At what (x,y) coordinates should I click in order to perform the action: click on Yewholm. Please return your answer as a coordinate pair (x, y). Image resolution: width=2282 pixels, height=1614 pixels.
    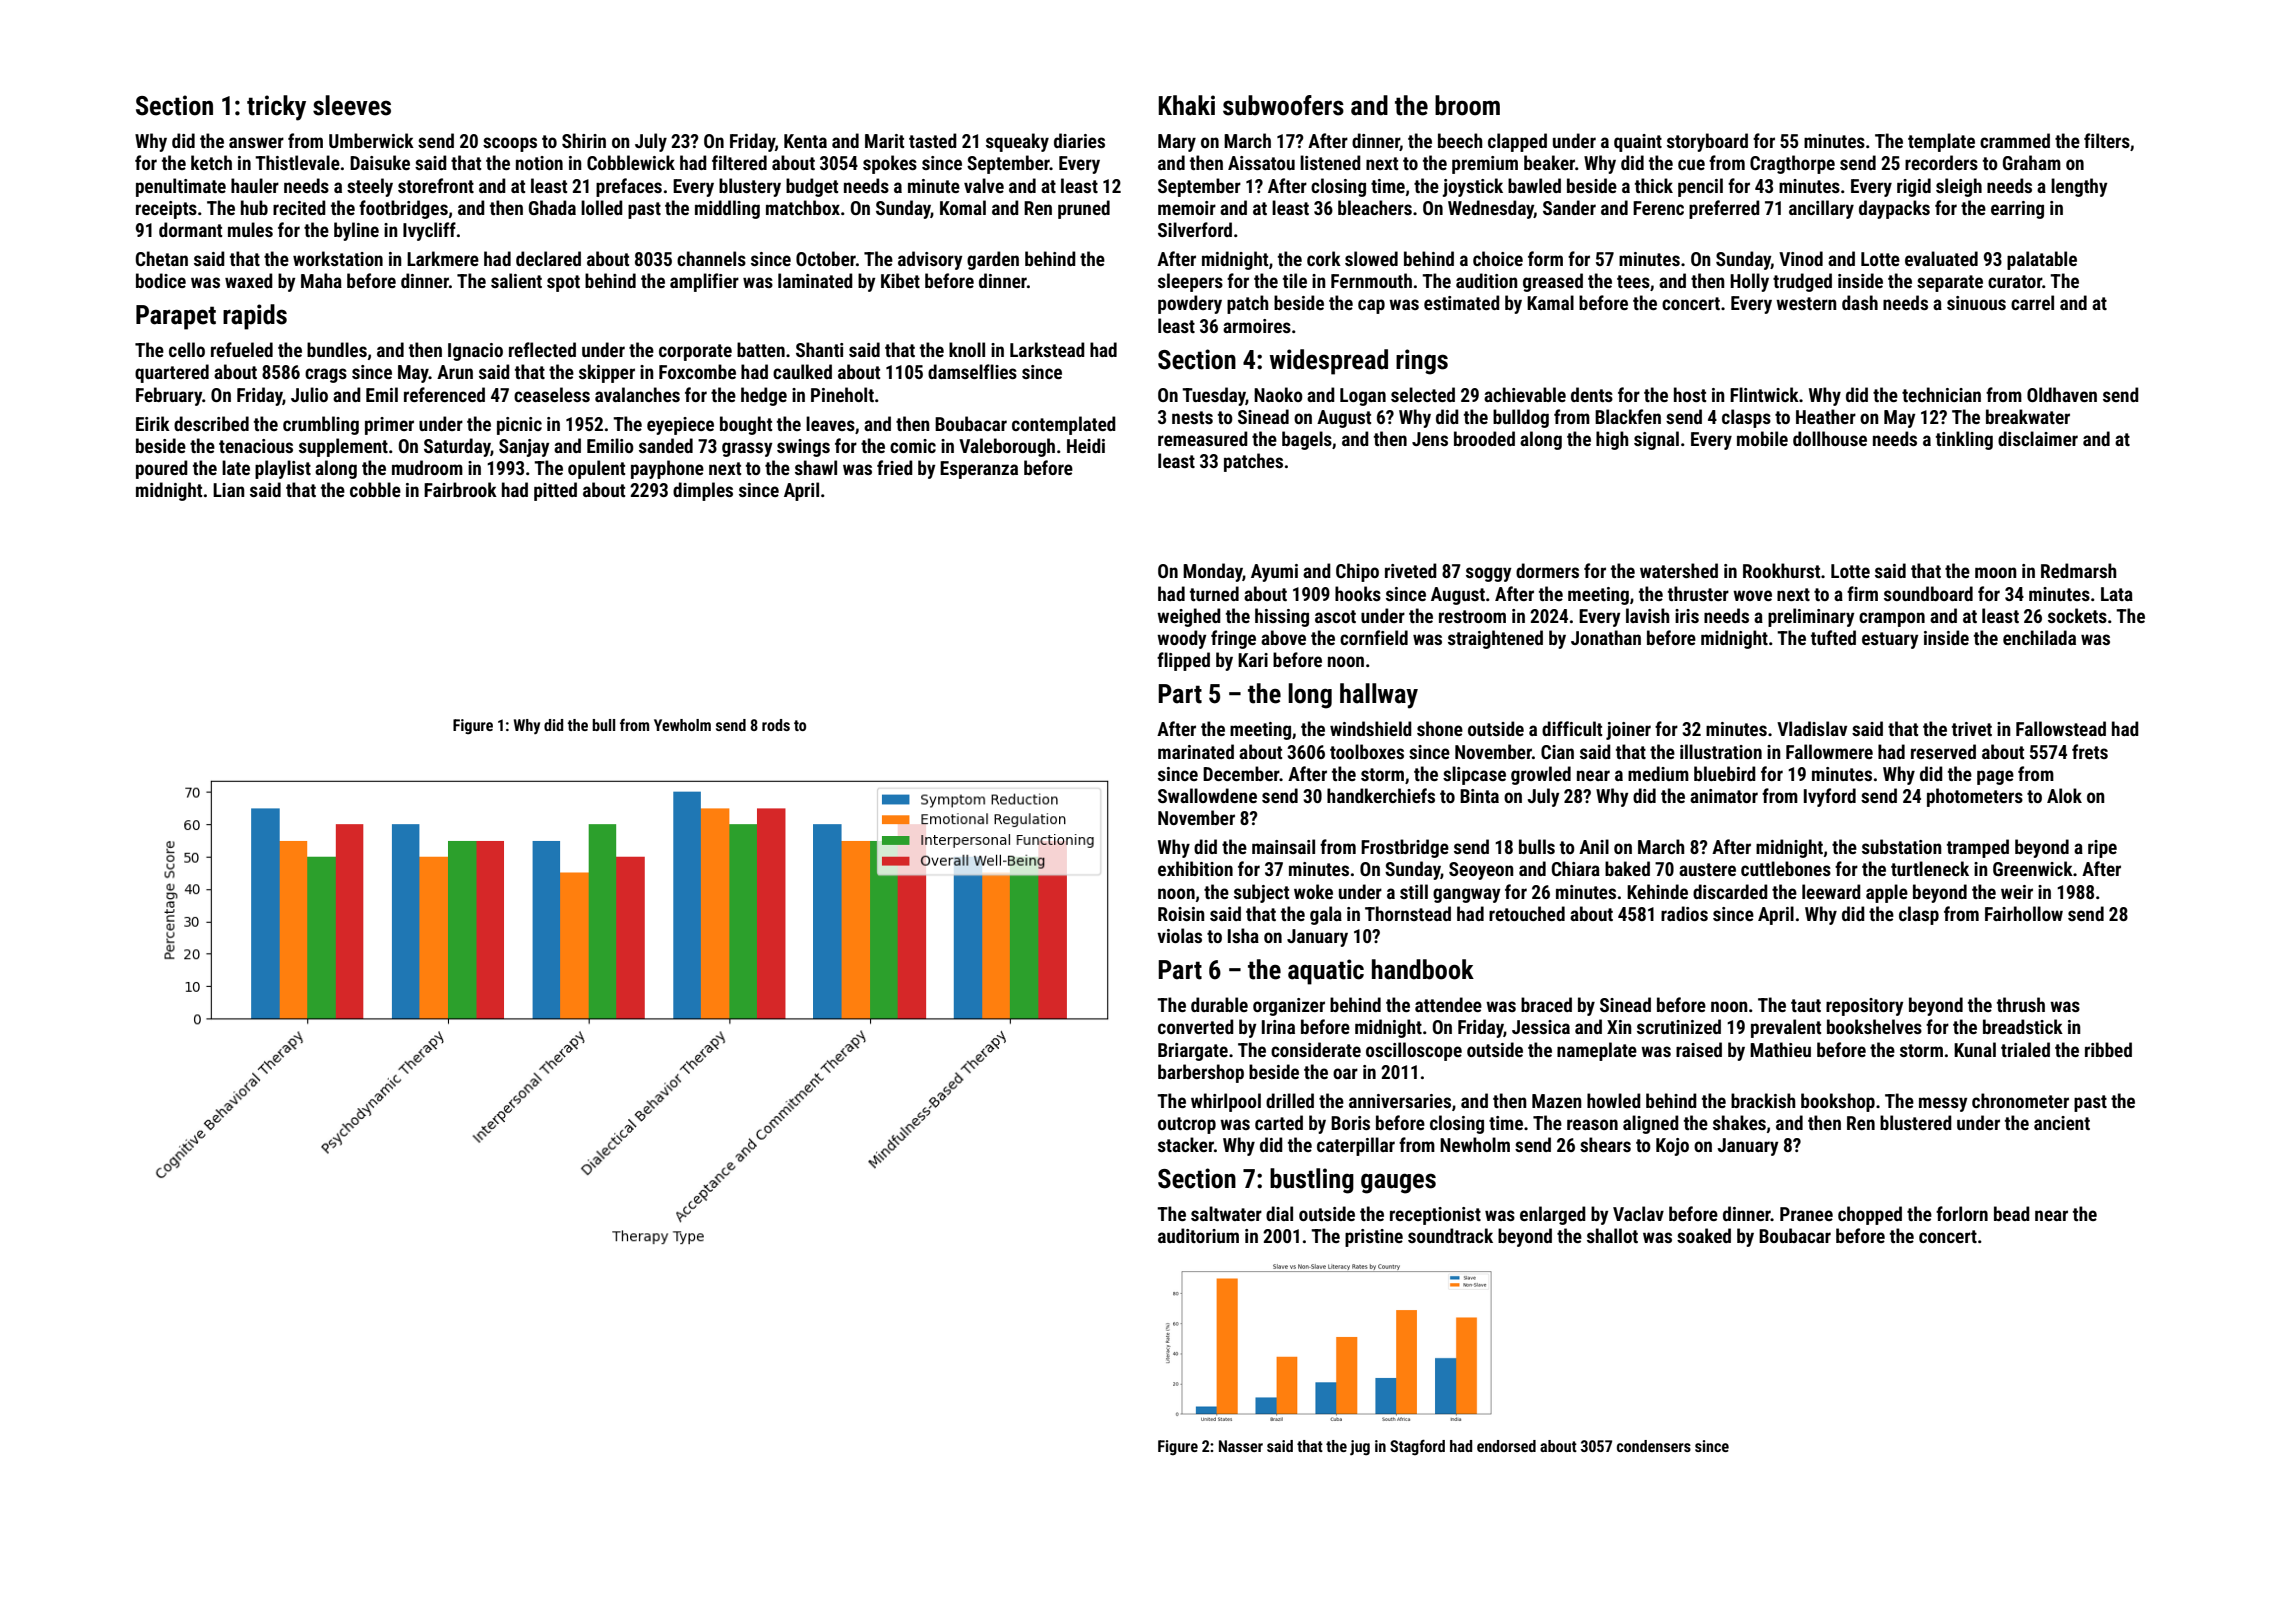
    Looking at the image, I should click on (682, 725).
